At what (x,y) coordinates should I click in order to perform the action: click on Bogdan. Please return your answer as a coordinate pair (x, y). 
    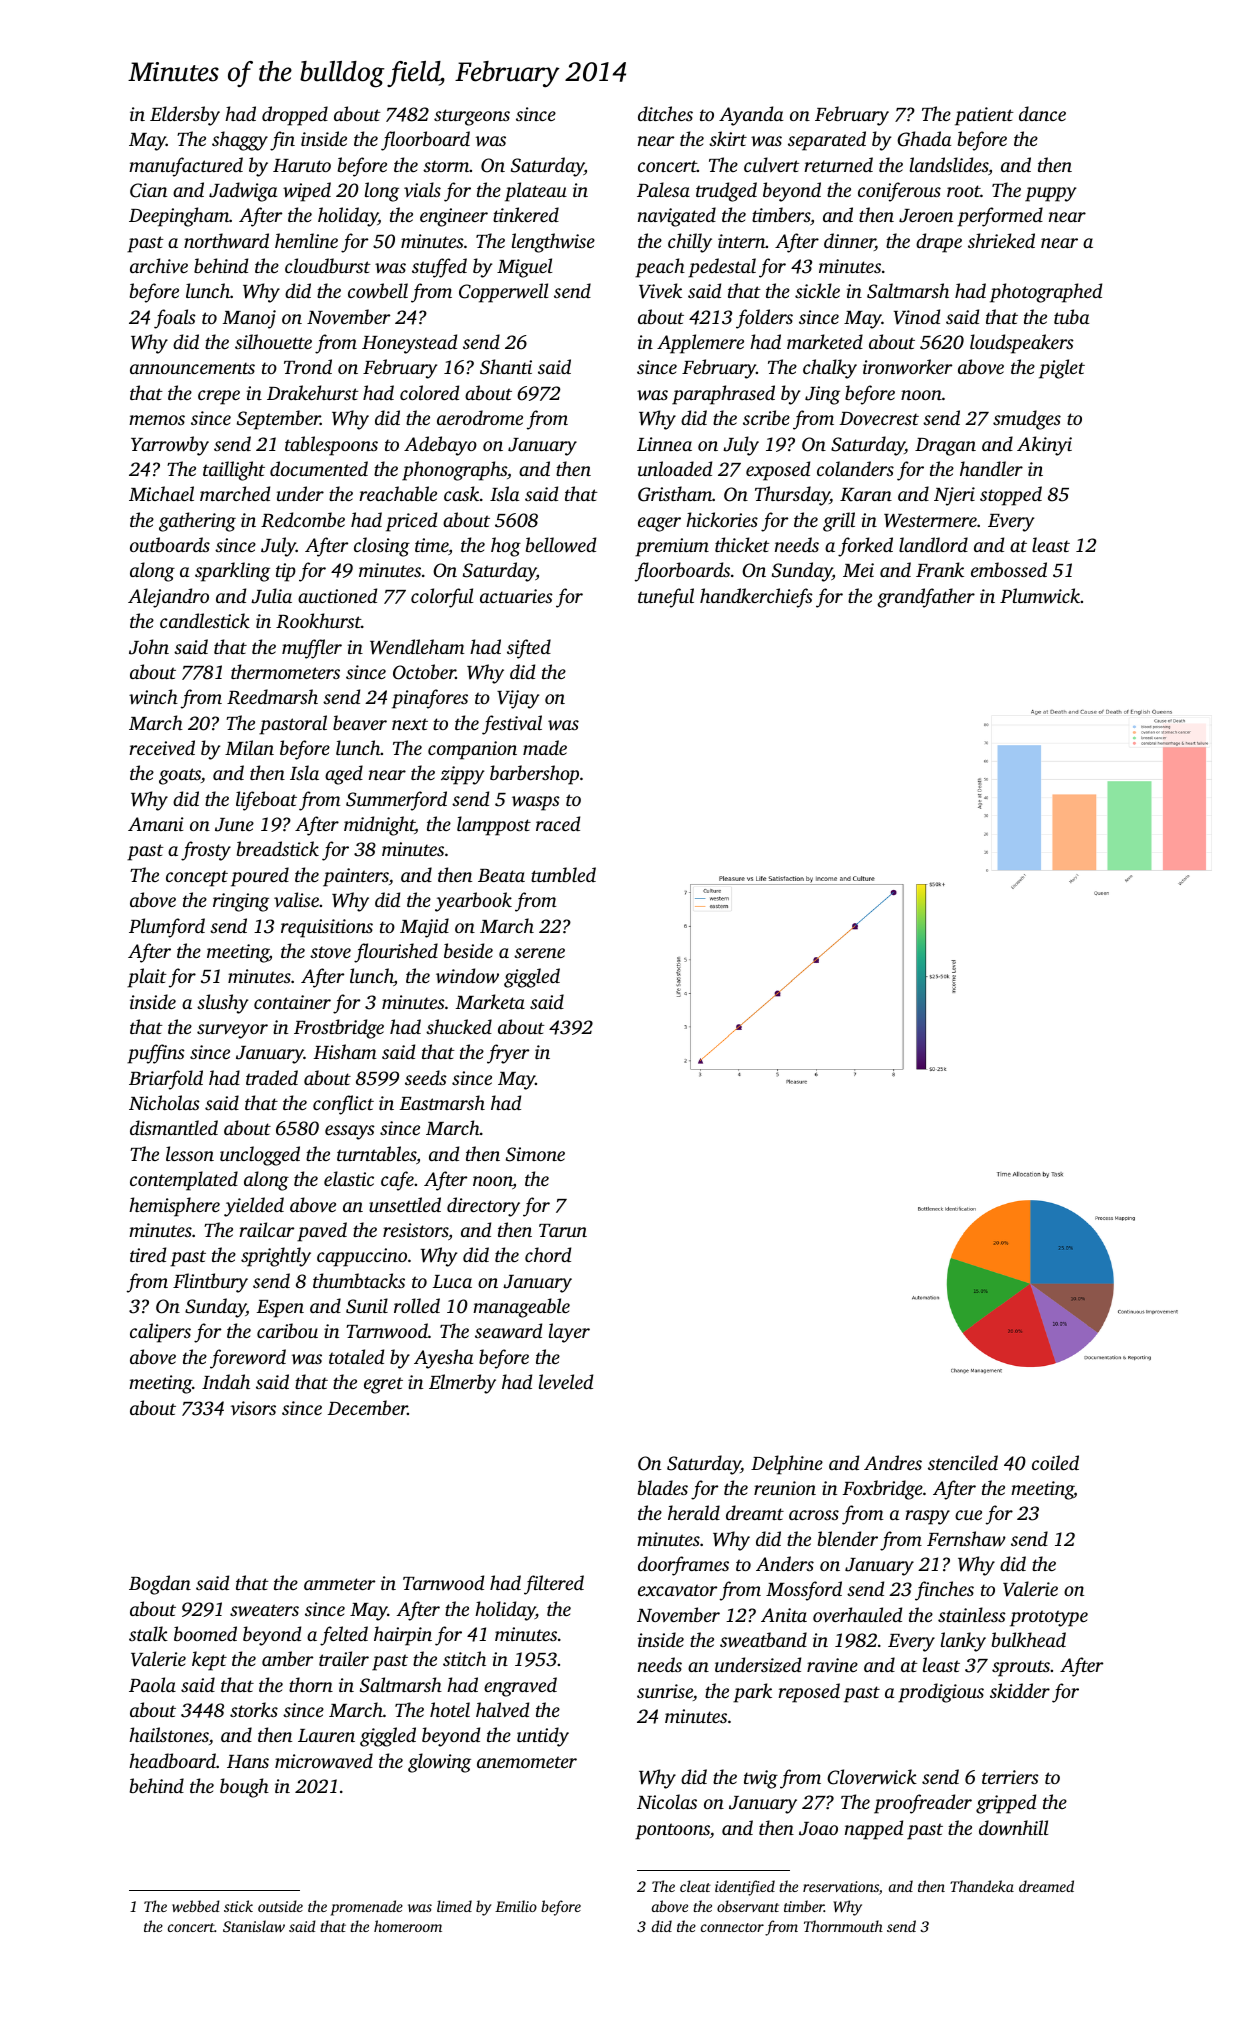
    Looking at the image, I should click on (160, 1585).
